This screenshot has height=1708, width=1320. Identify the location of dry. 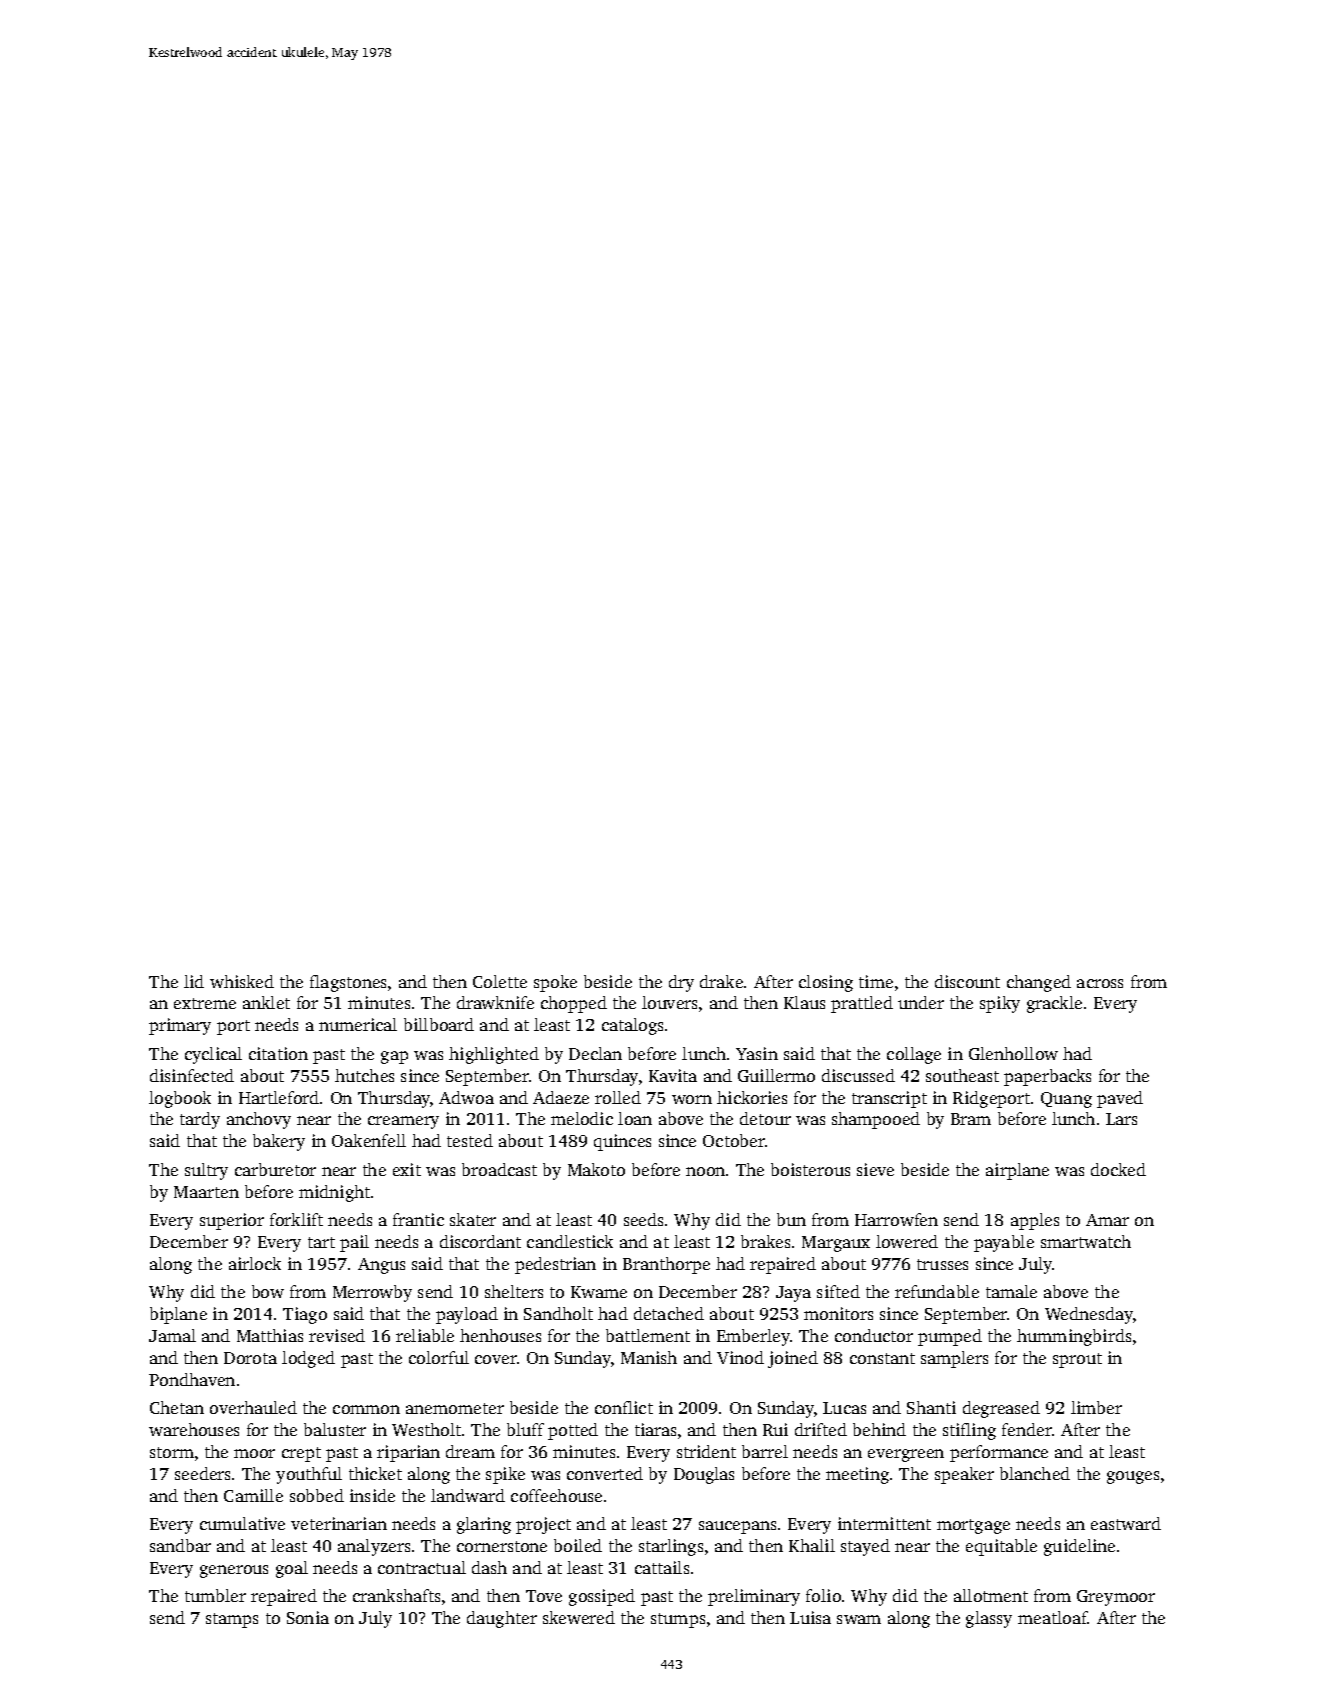
(681, 983).
